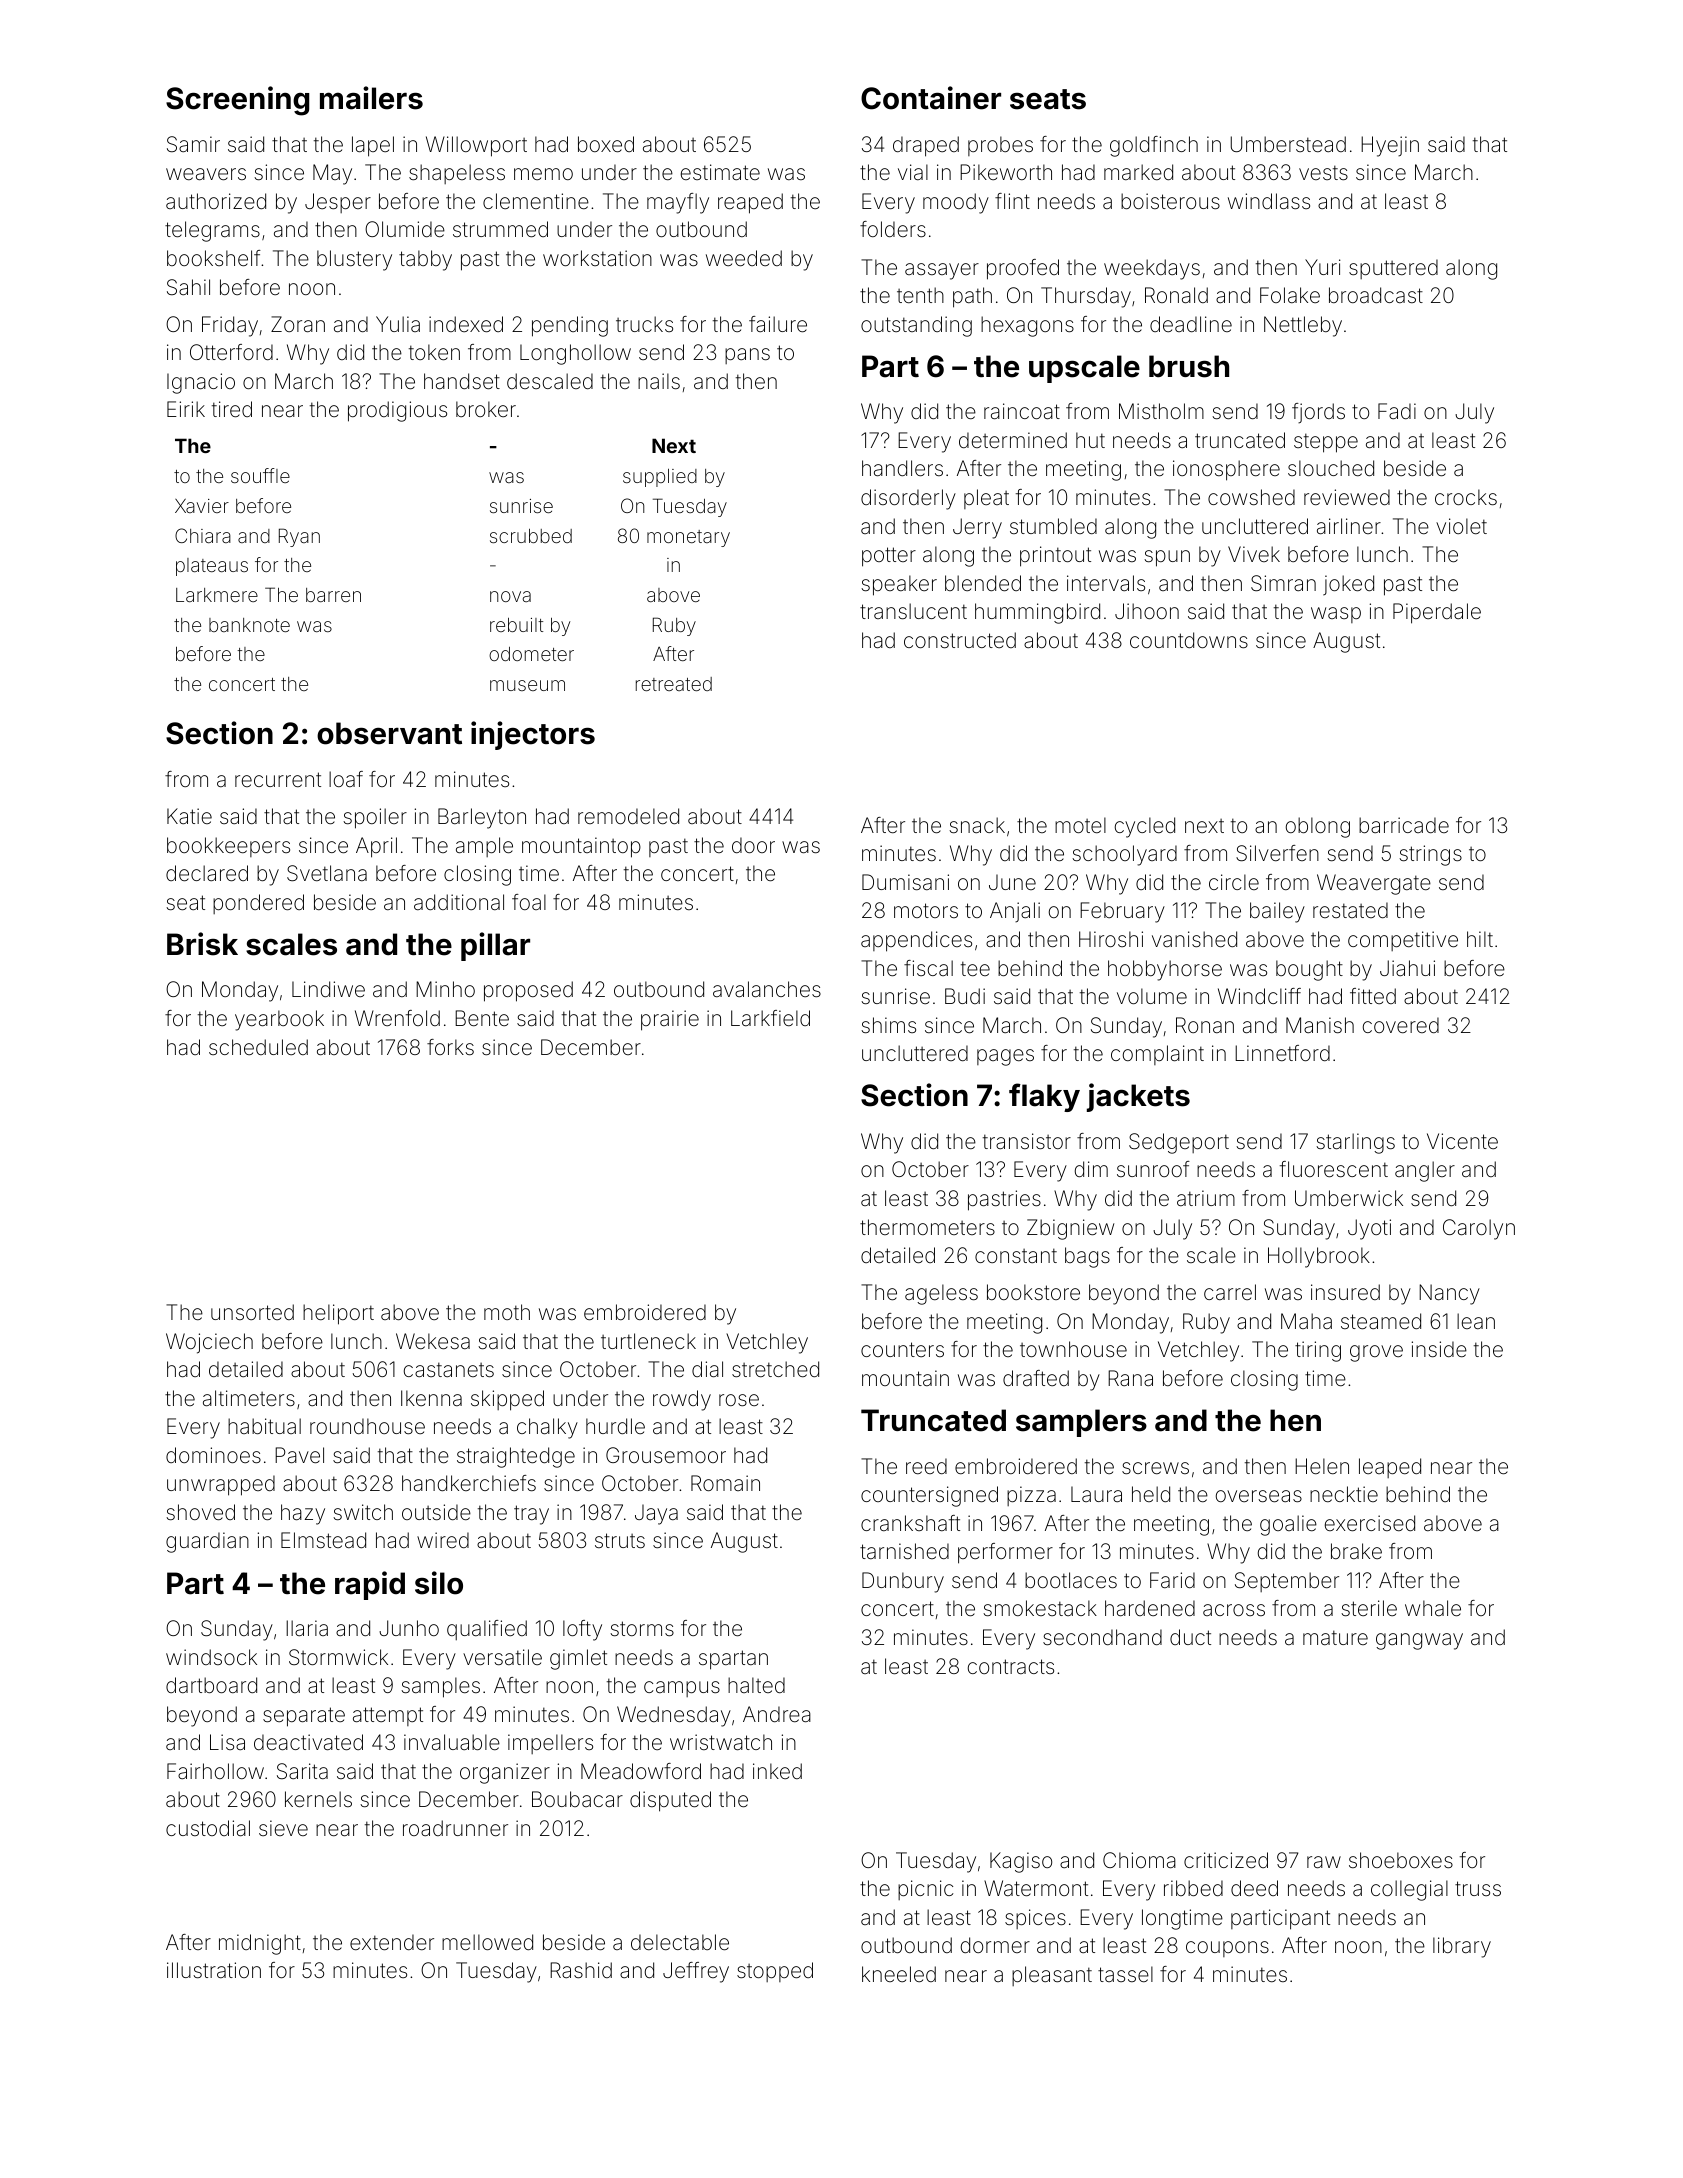  Describe the element at coordinates (1154, 146) in the page. I see `goldfinch` at that location.
